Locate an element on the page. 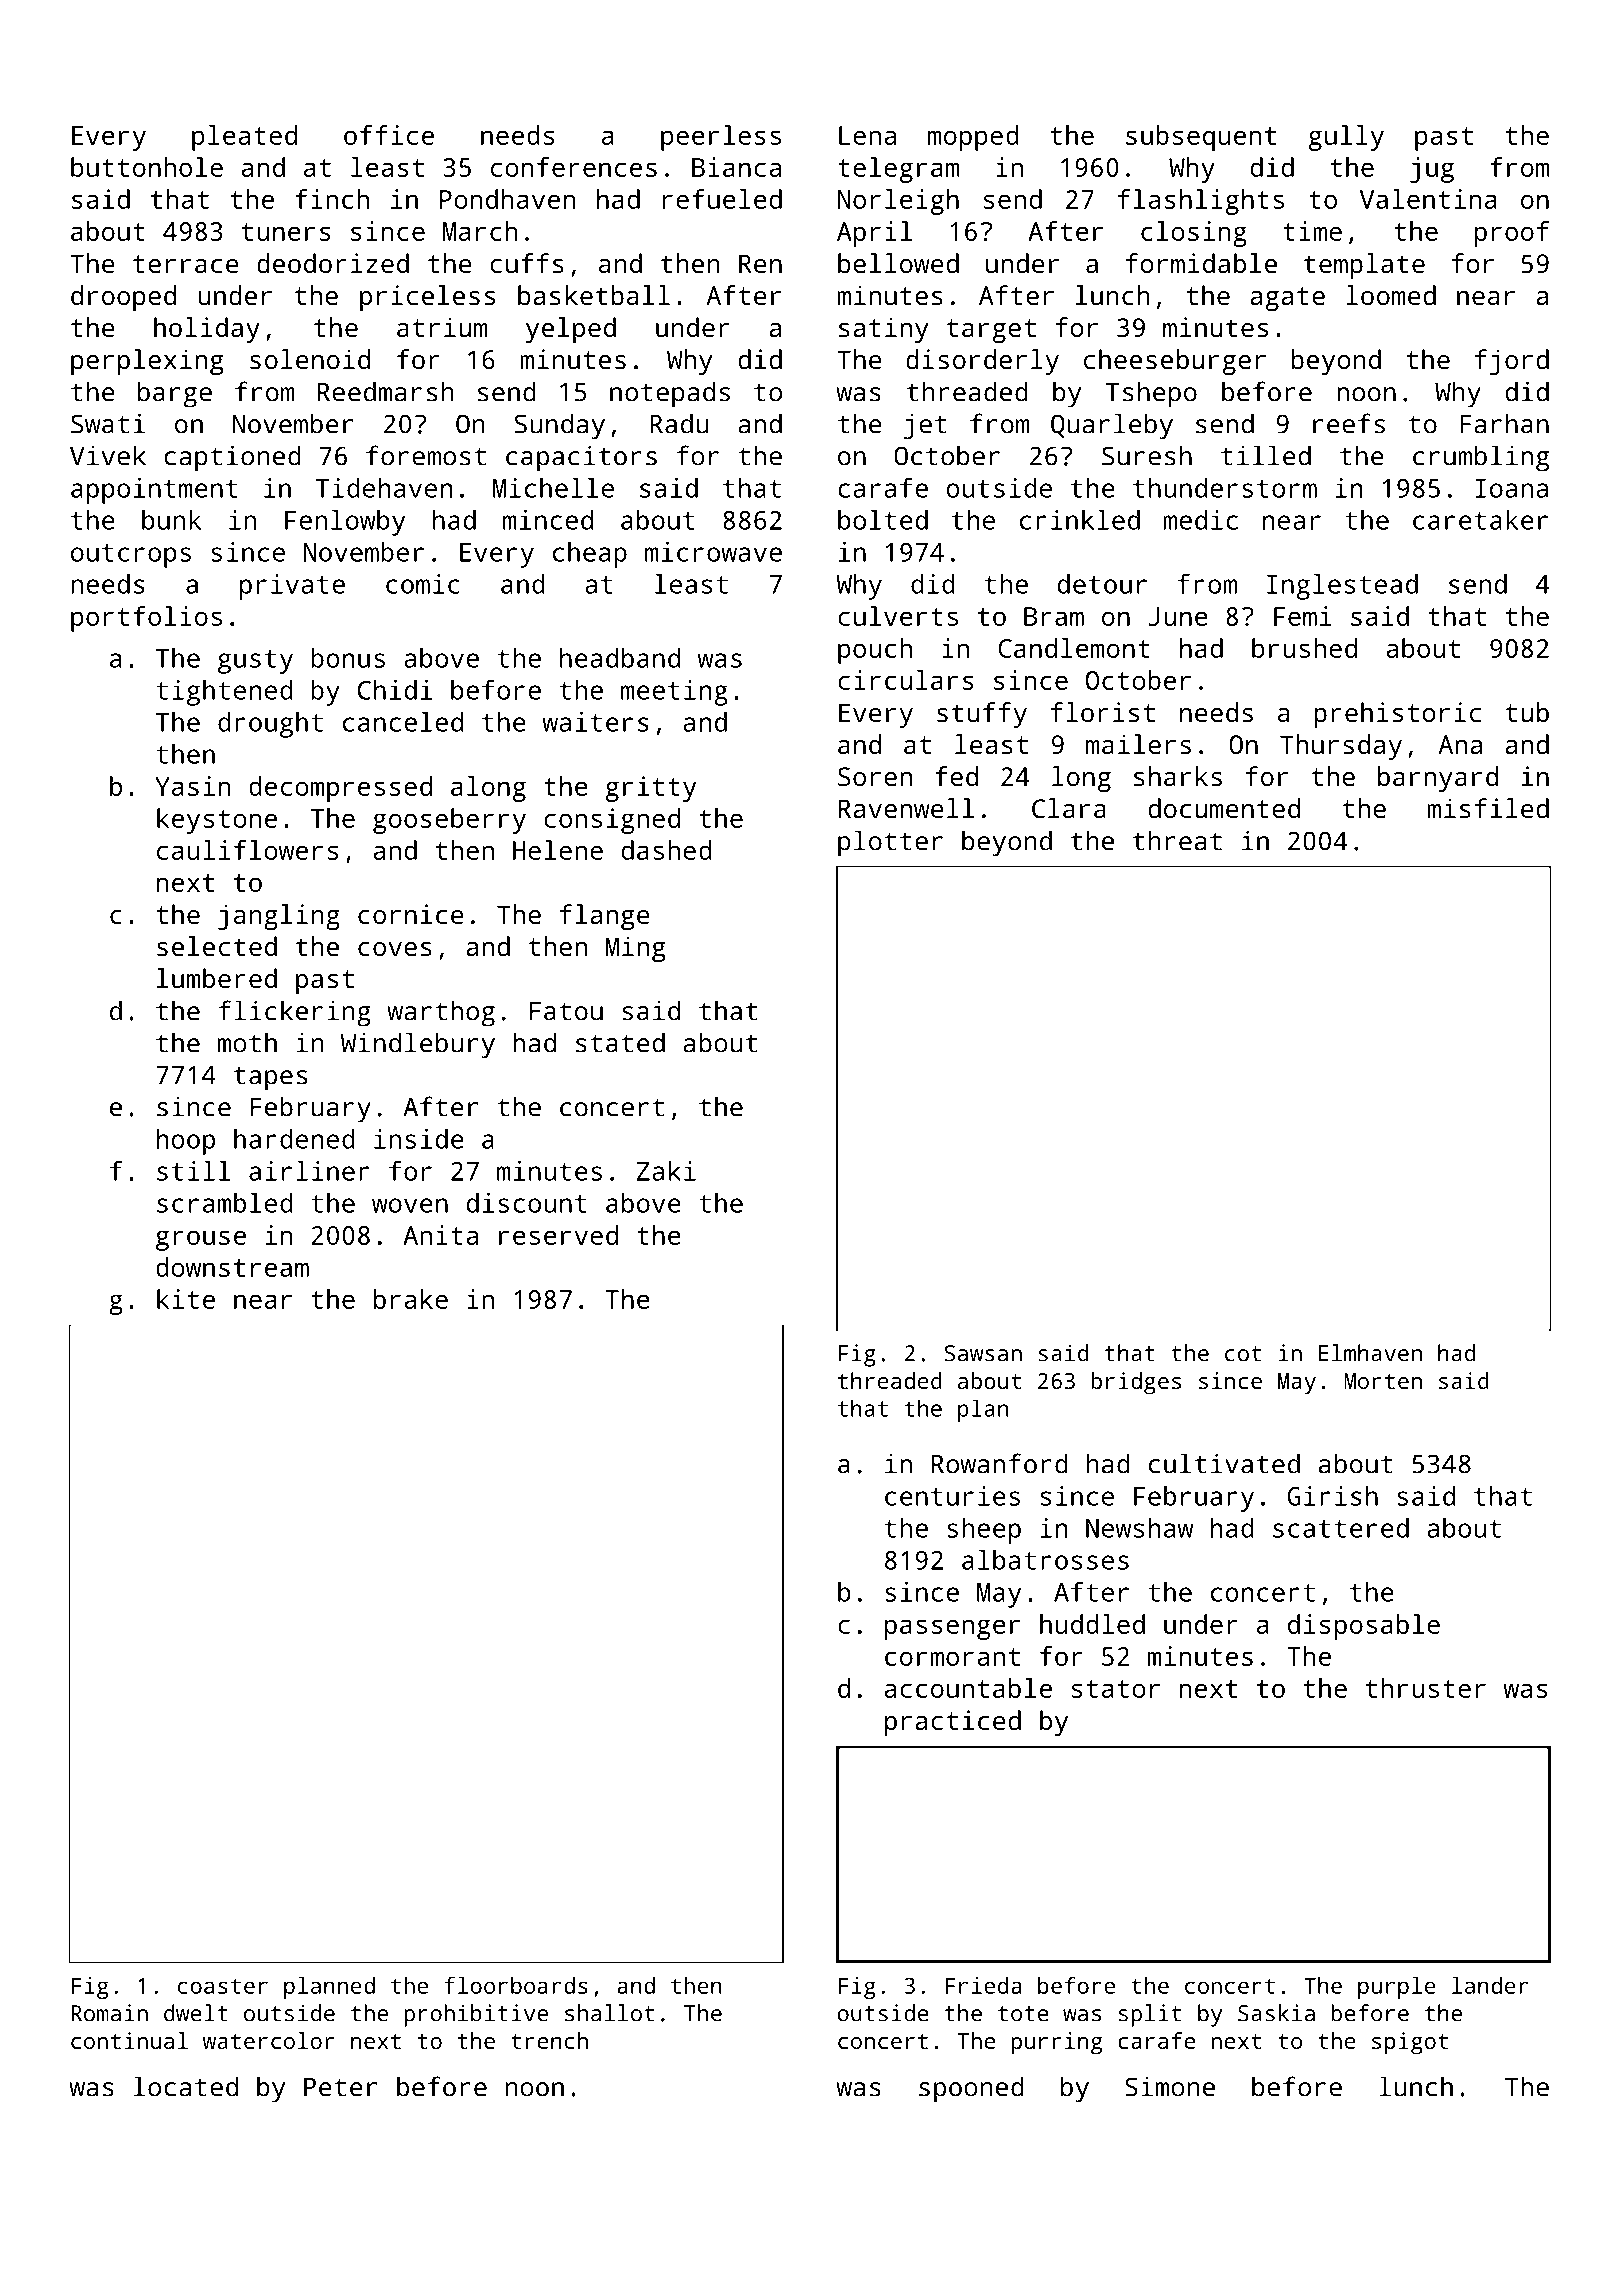 This image has height=2292, width=1620. Girish is located at coordinates (1333, 1496).
